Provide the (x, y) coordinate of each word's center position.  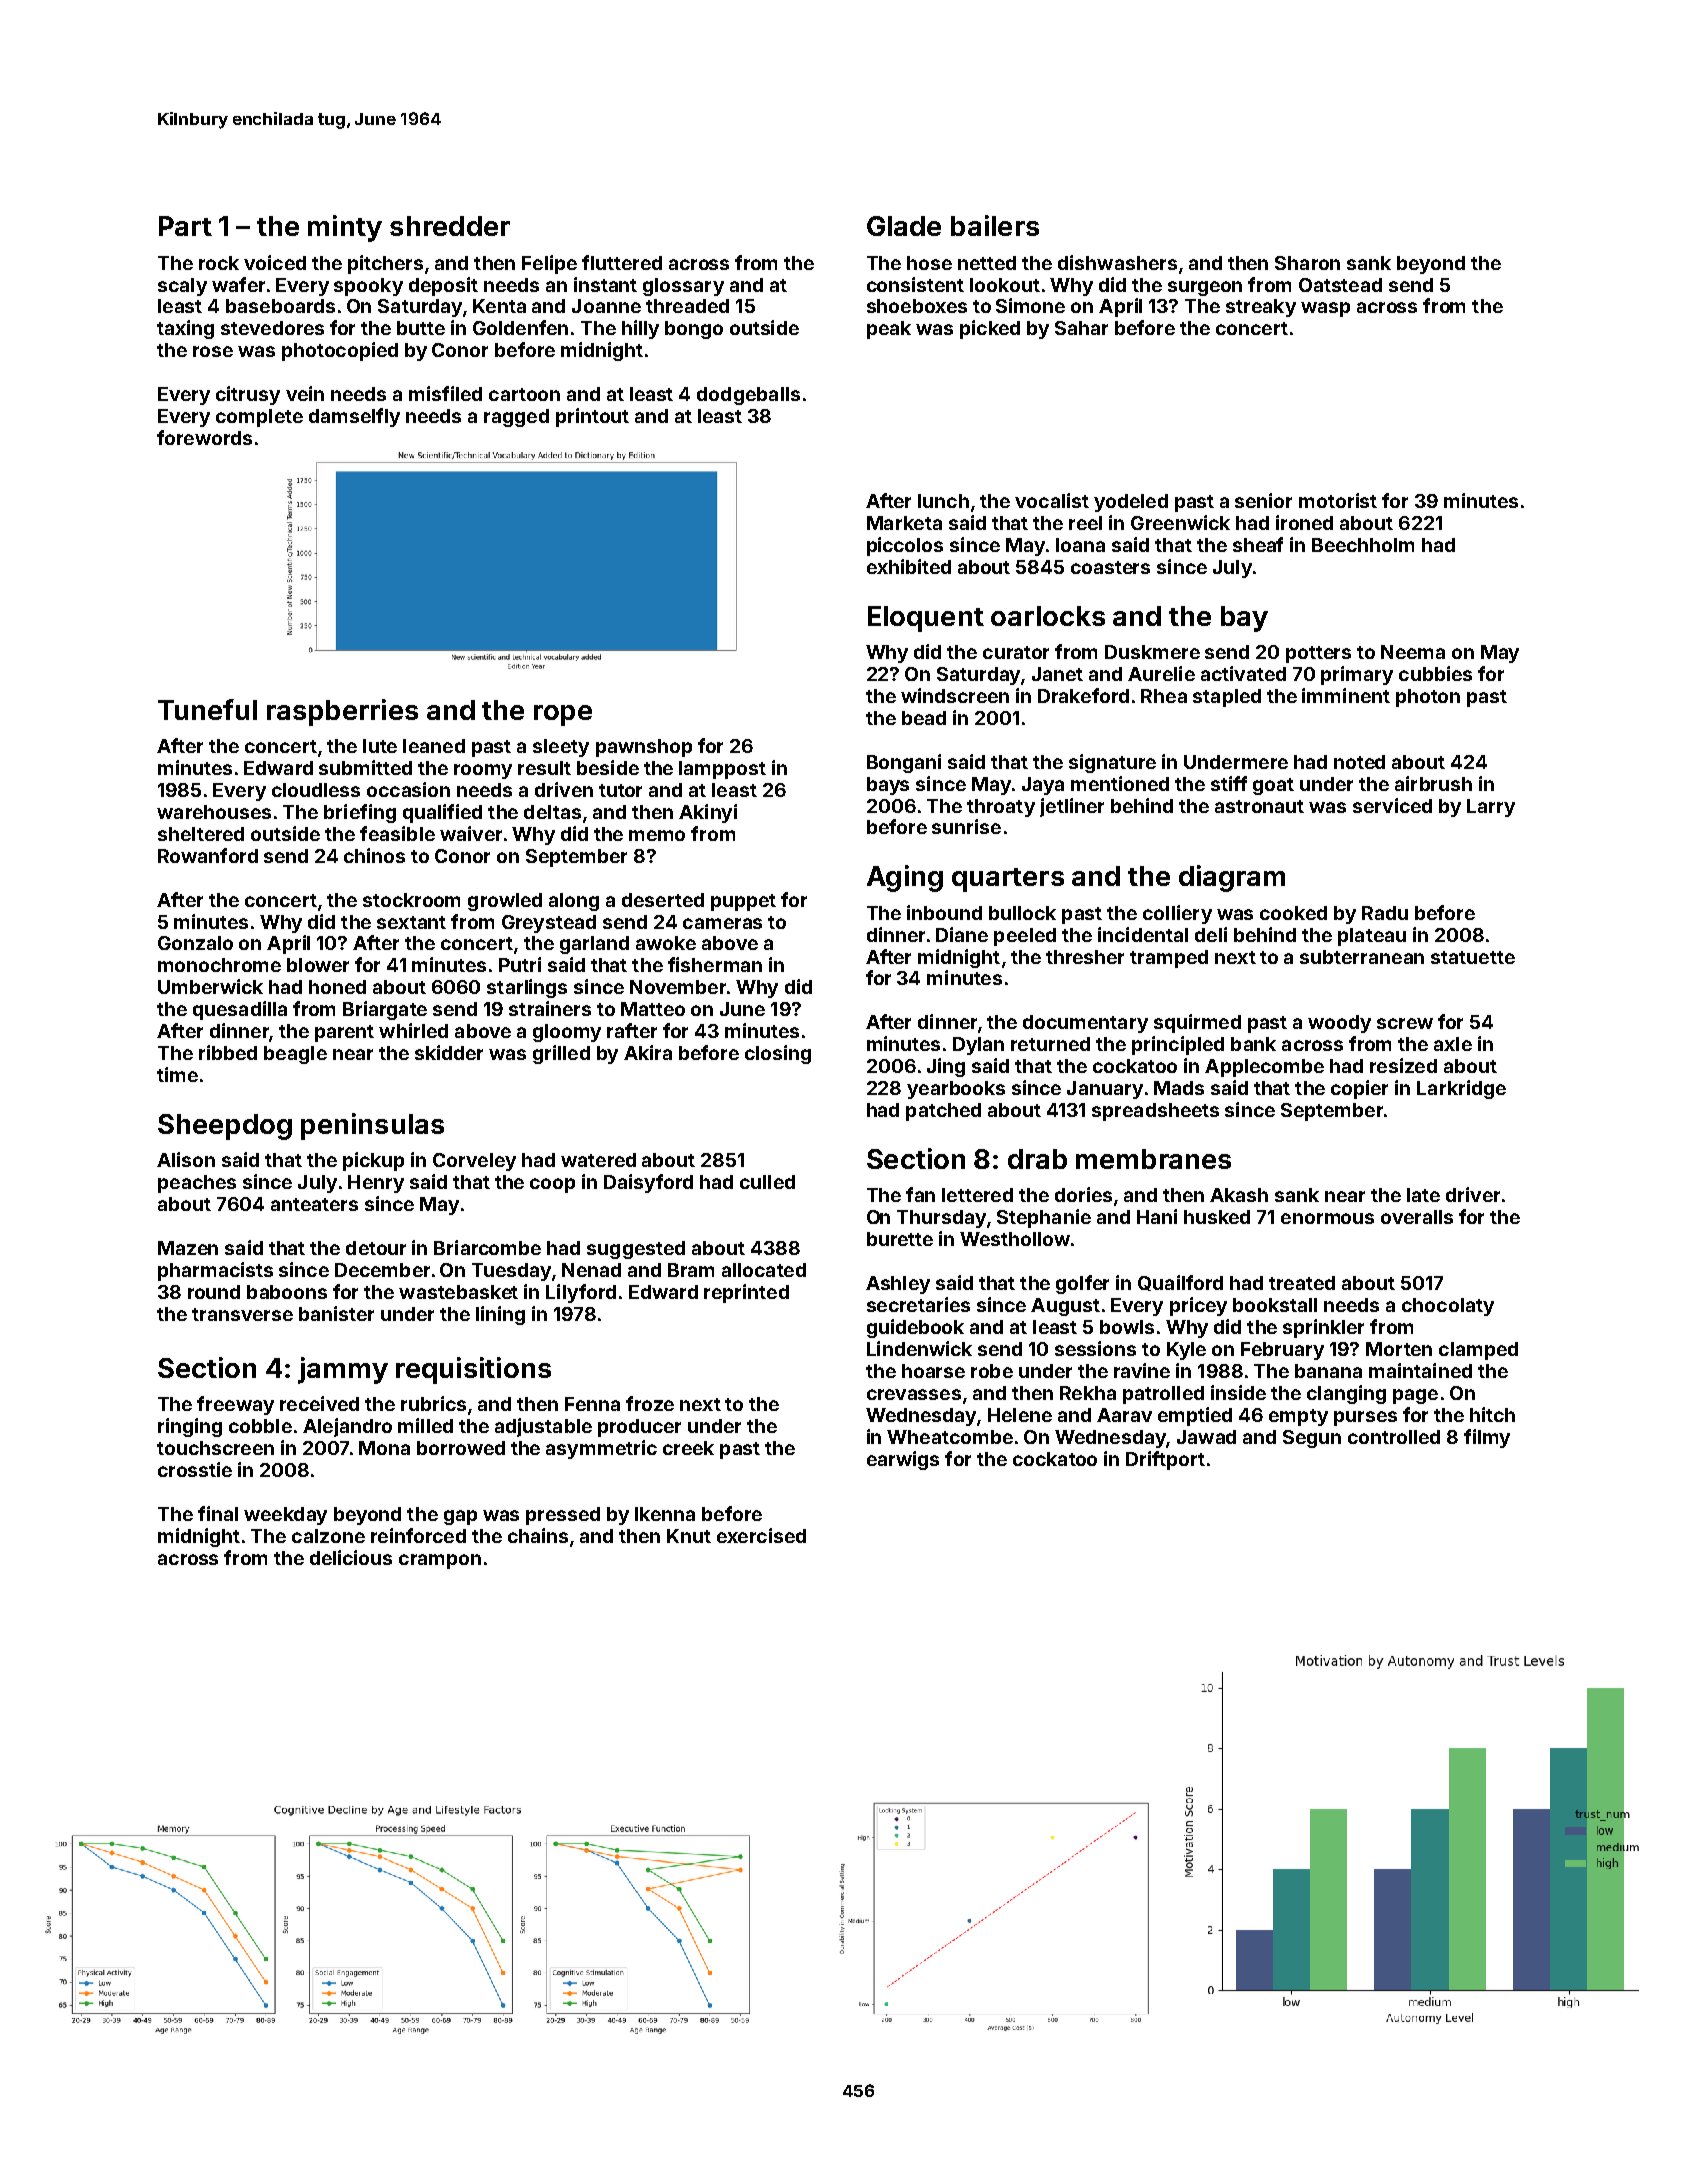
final (218, 1513)
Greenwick (1180, 522)
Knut (689, 1536)
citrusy (248, 395)
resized (1403, 1065)
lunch (943, 501)
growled (505, 902)
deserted (663, 900)
